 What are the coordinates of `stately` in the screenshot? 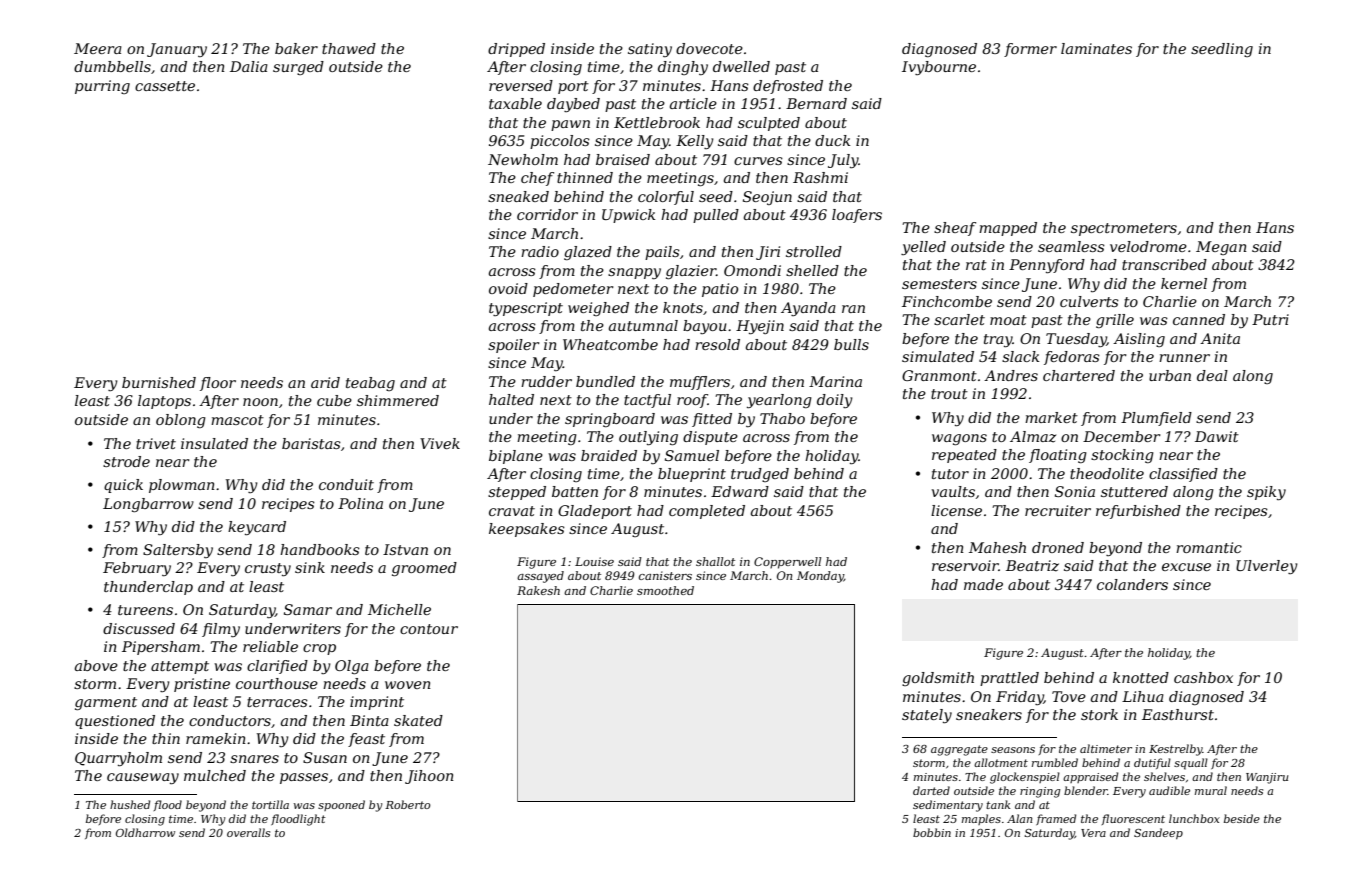 It's located at (927, 716).
